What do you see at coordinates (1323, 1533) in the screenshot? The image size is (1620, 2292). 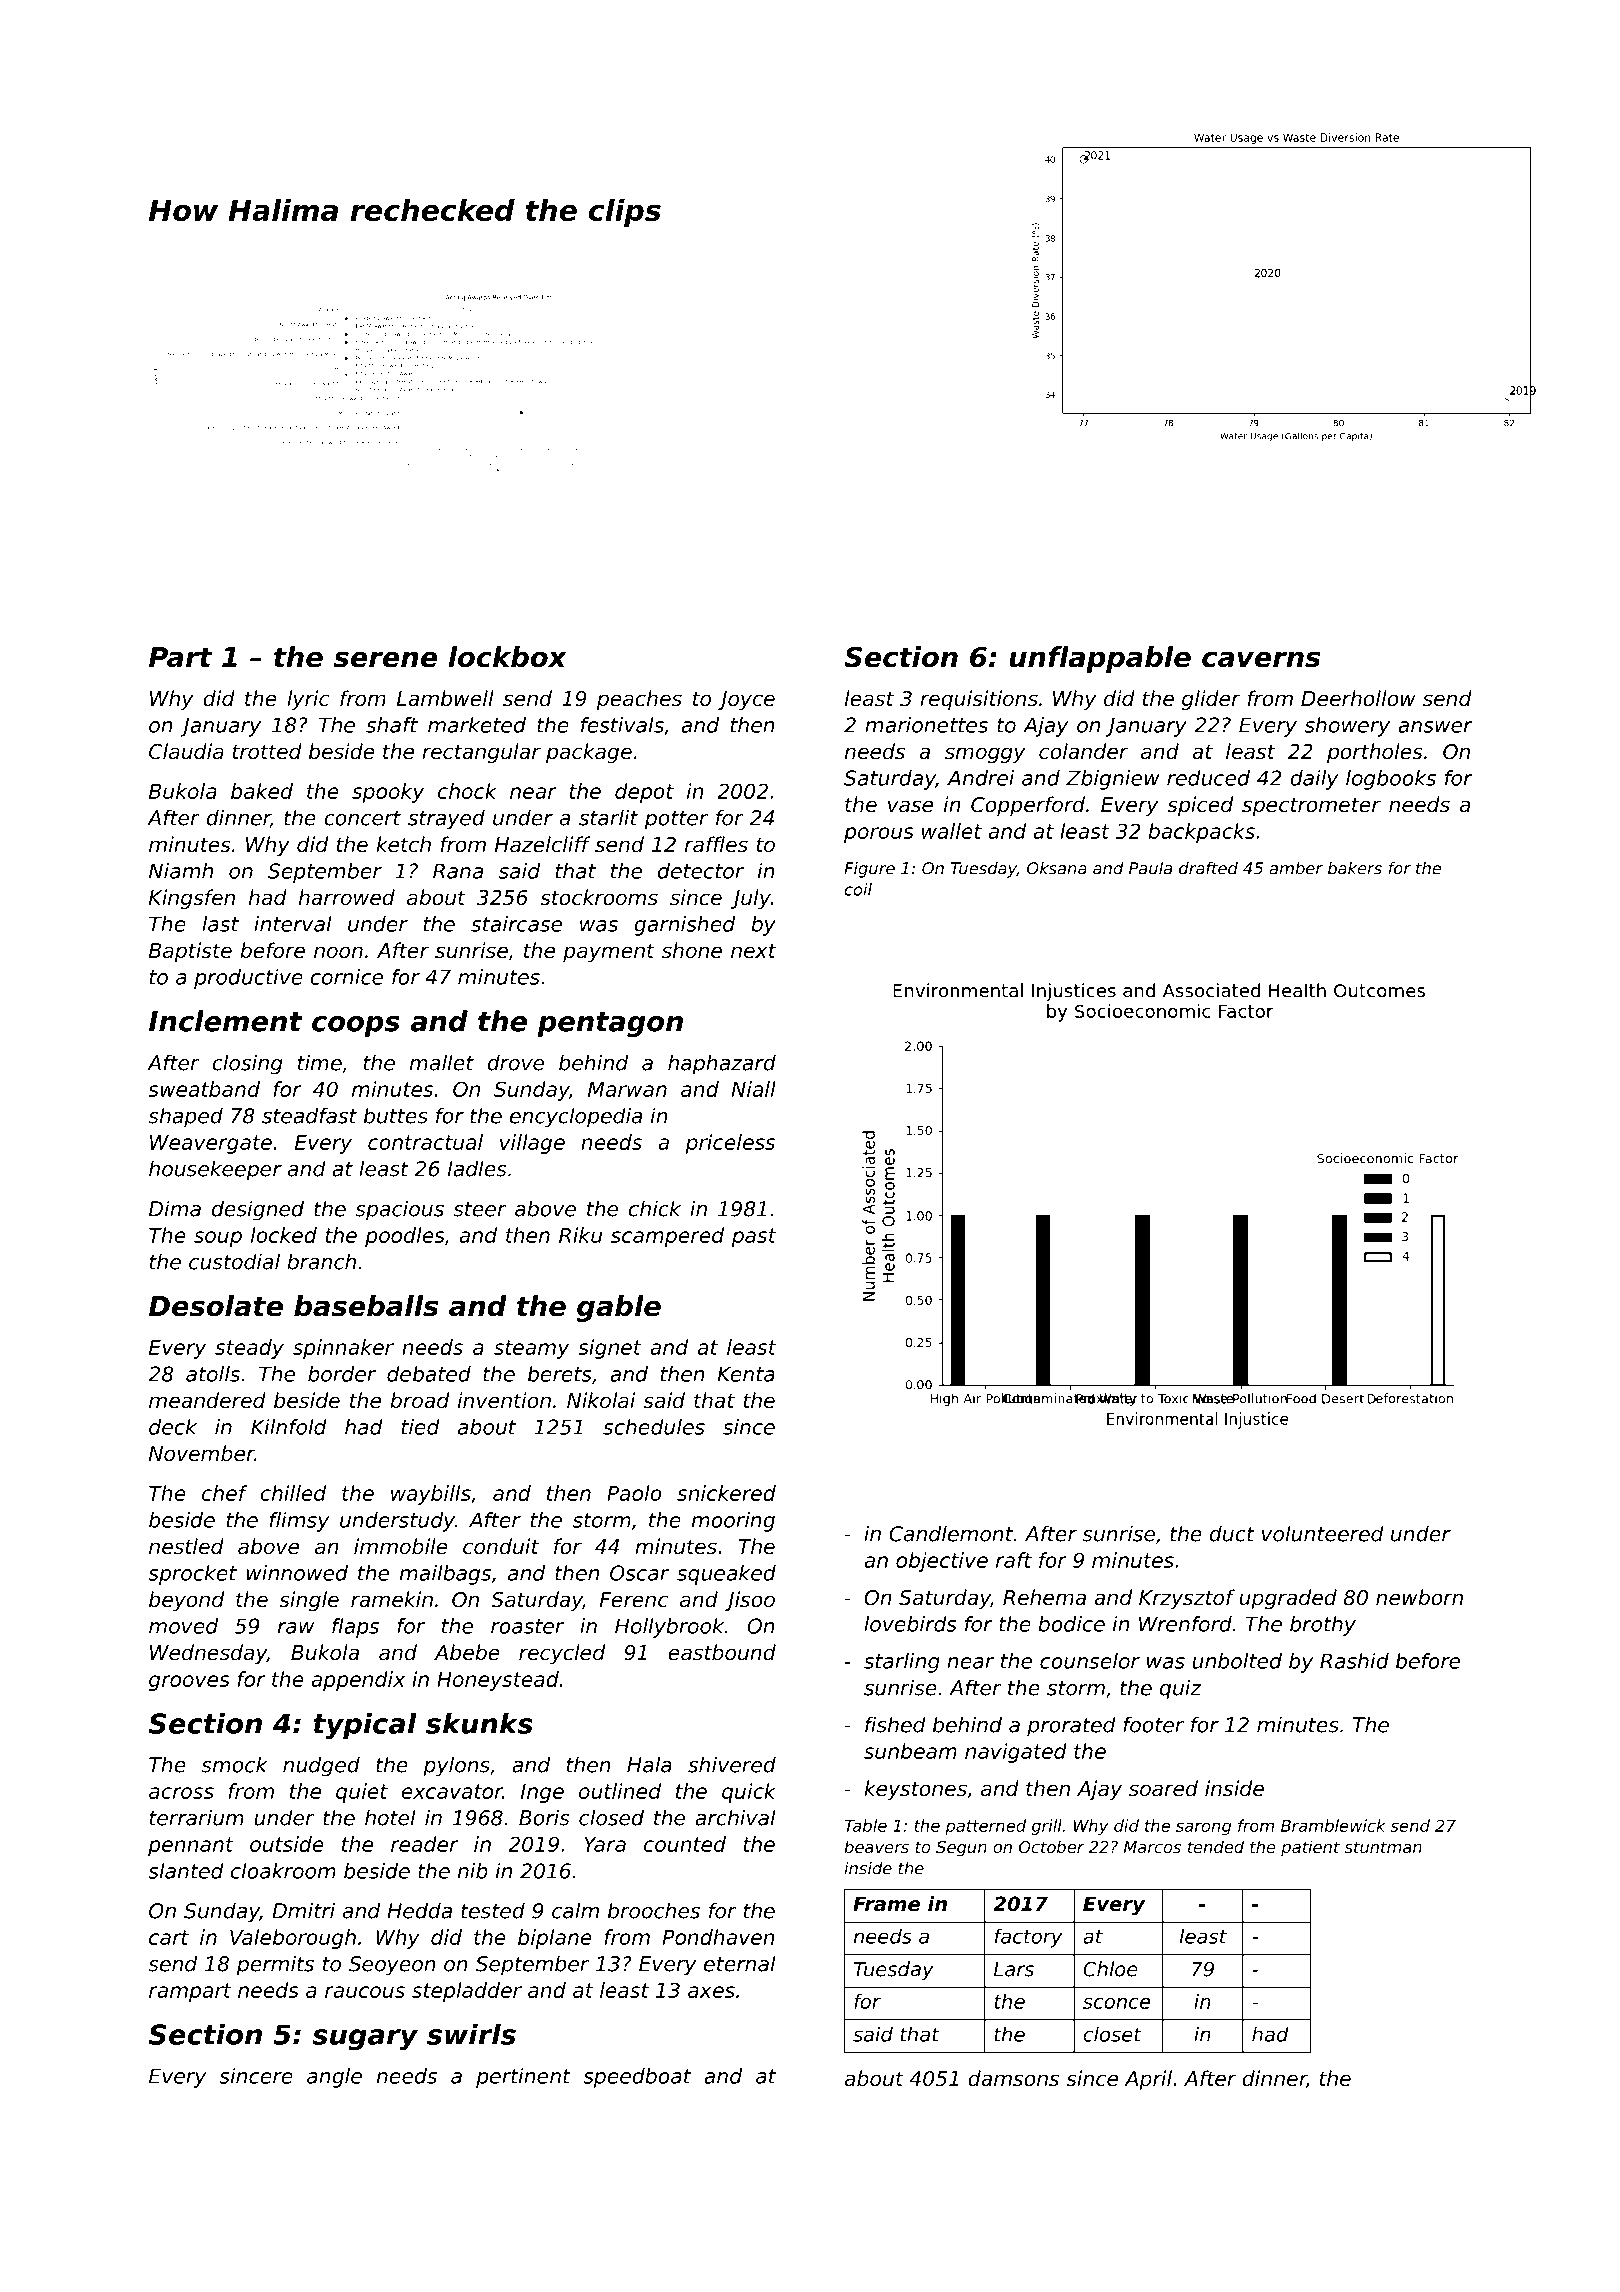 I see `volunteered` at bounding box center [1323, 1533].
